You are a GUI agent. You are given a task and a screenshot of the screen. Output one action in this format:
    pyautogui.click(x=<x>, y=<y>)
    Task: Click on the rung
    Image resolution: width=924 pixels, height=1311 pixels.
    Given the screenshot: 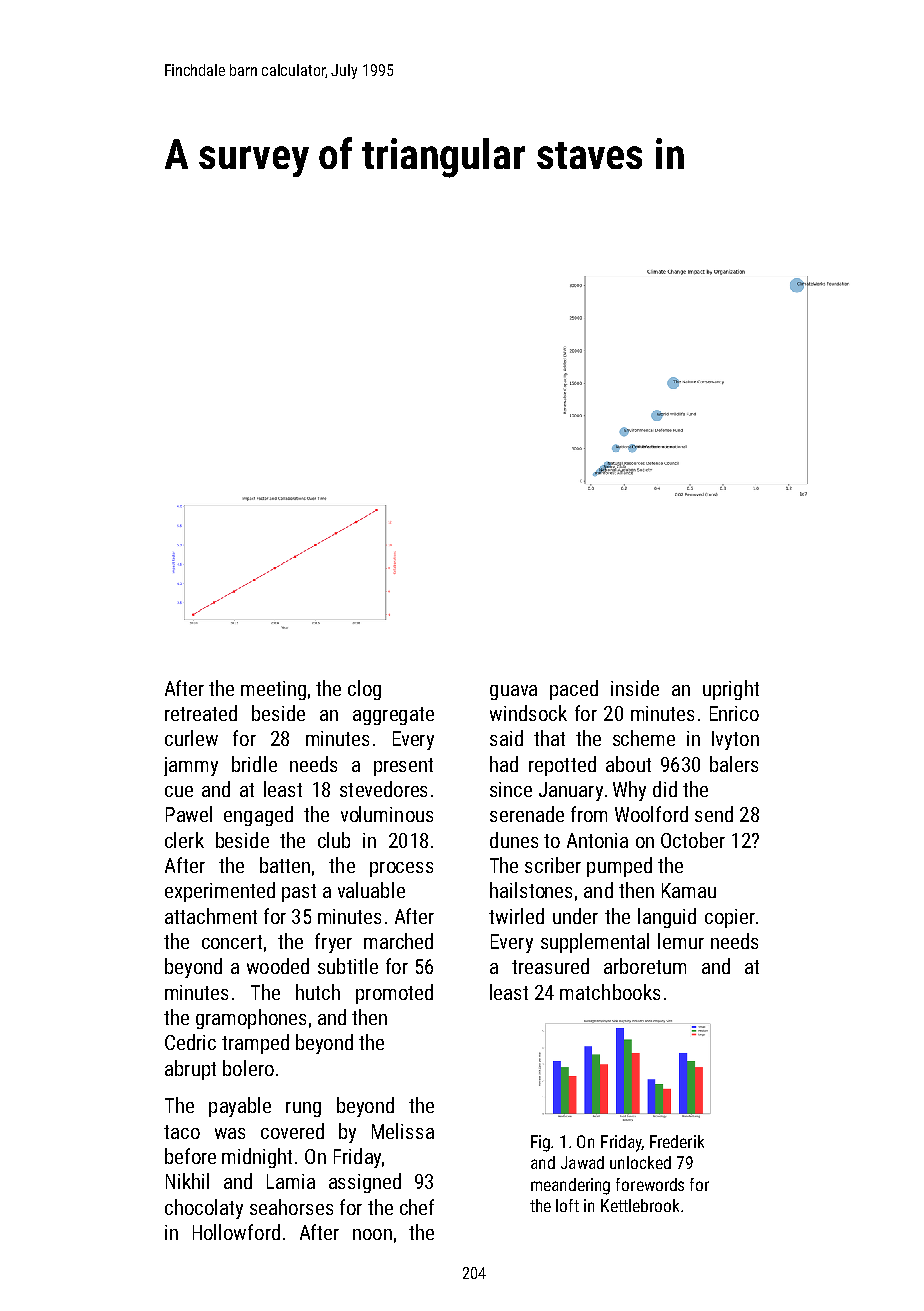 What is the action you would take?
    pyautogui.click(x=303, y=1109)
